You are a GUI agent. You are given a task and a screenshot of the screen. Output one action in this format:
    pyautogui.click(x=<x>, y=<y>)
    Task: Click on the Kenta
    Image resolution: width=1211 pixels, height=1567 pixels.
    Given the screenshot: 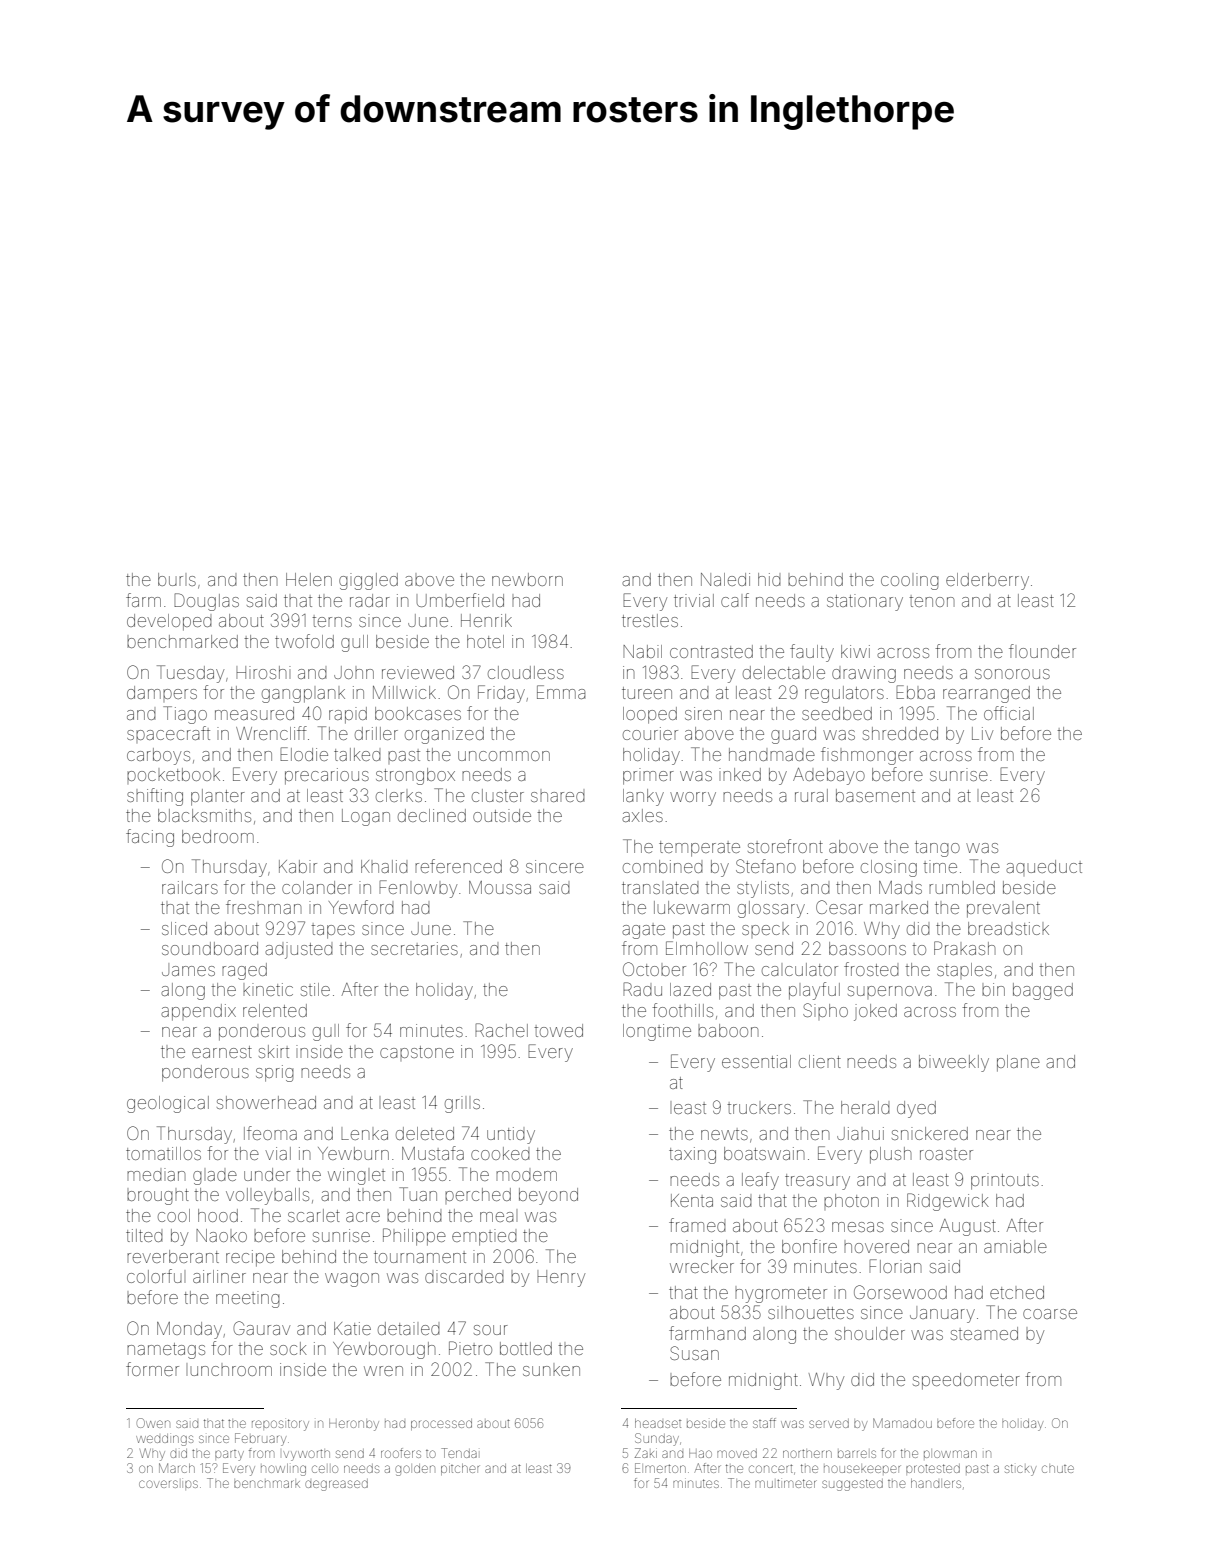 What is the action you would take?
    pyautogui.click(x=692, y=1200)
